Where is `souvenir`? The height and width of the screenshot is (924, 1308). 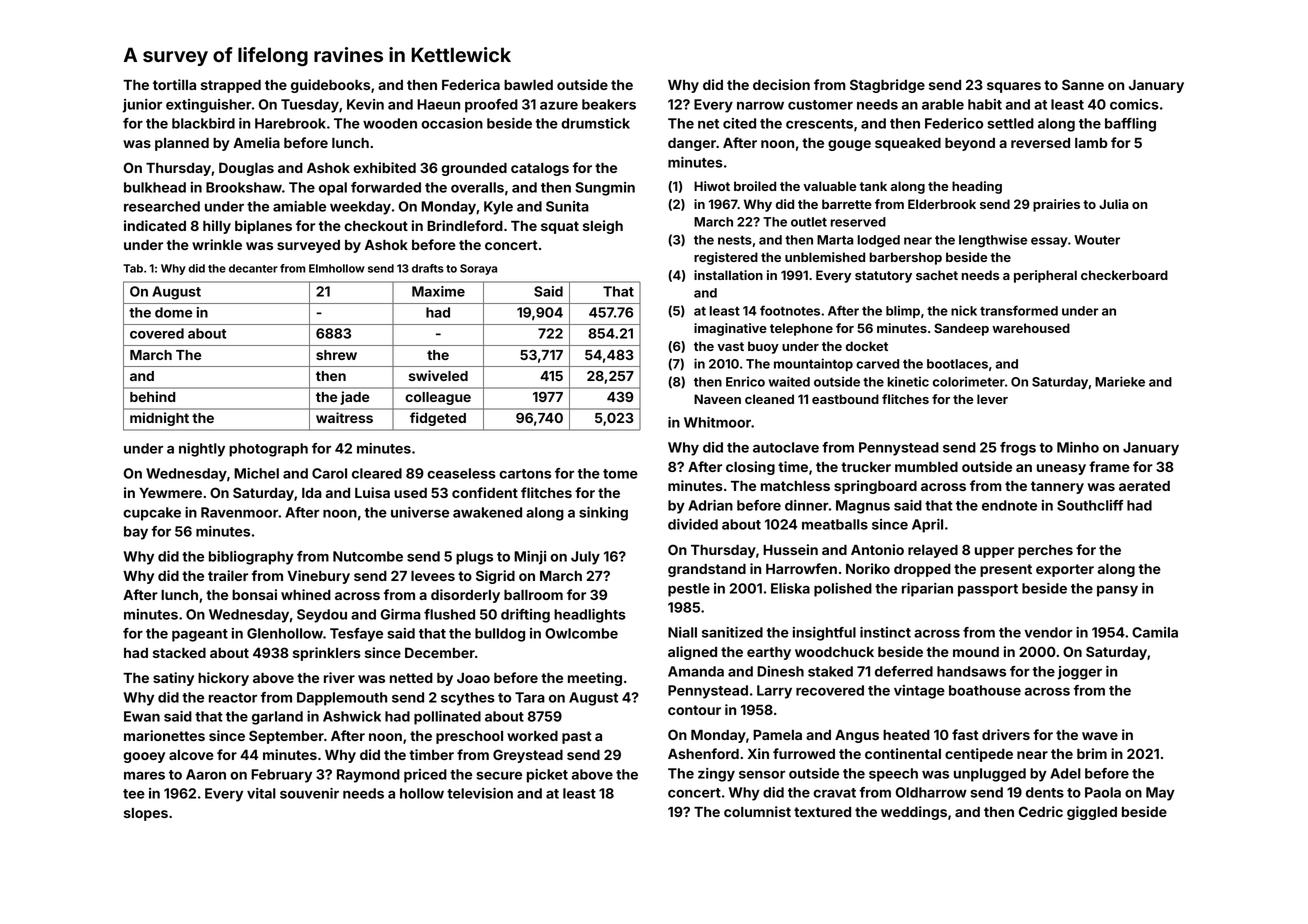 souvenir is located at coordinates (309, 793).
